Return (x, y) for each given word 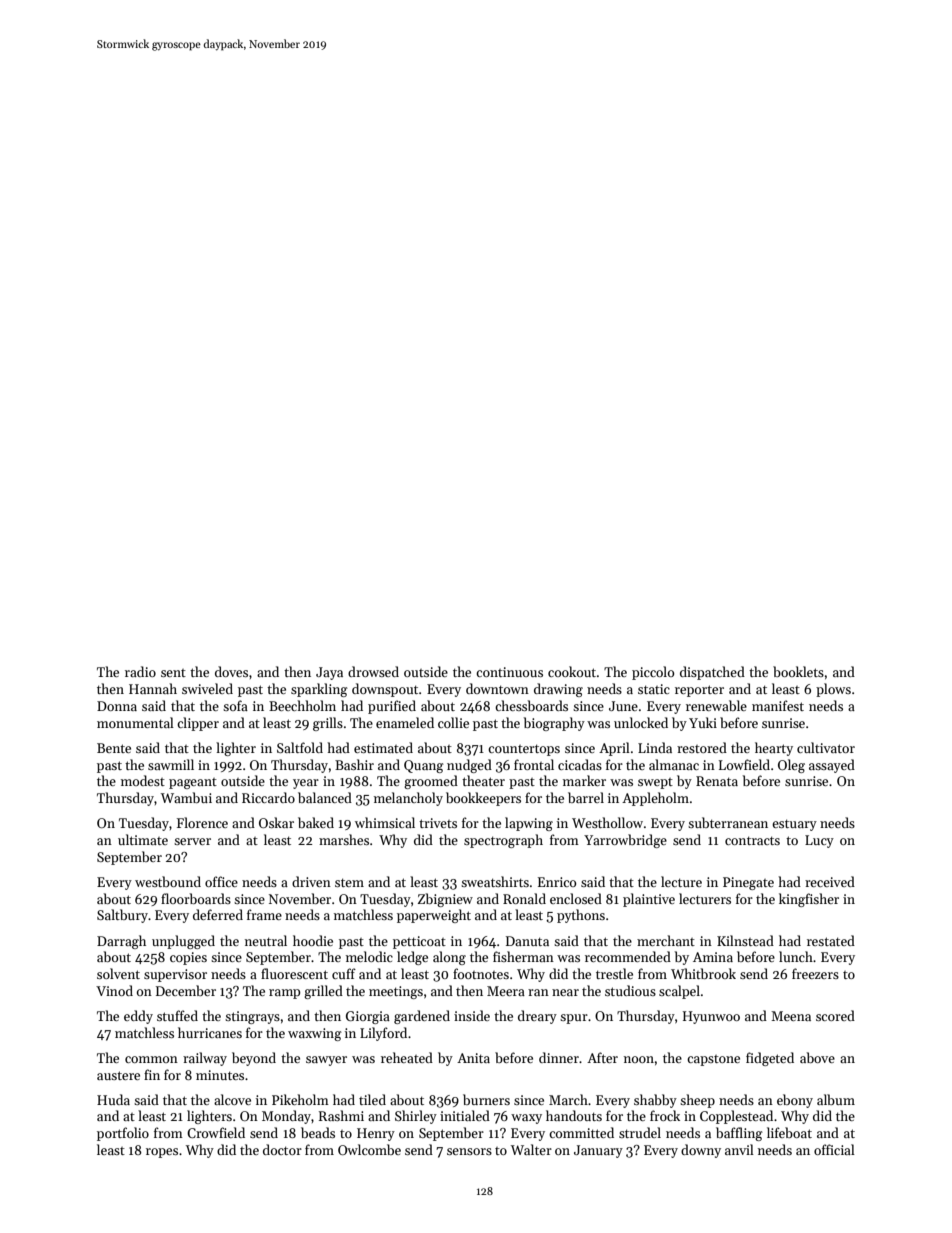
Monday (286, 1117)
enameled (405, 722)
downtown (497, 688)
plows (833, 690)
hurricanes (210, 1032)
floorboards (196, 898)
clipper (198, 724)
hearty (774, 749)
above (817, 1057)
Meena (791, 1016)
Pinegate (748, 883)
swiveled (207, 688)
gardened (422, 1017)
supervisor (175, 975)
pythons (581, 916)
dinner (559, 1057)
